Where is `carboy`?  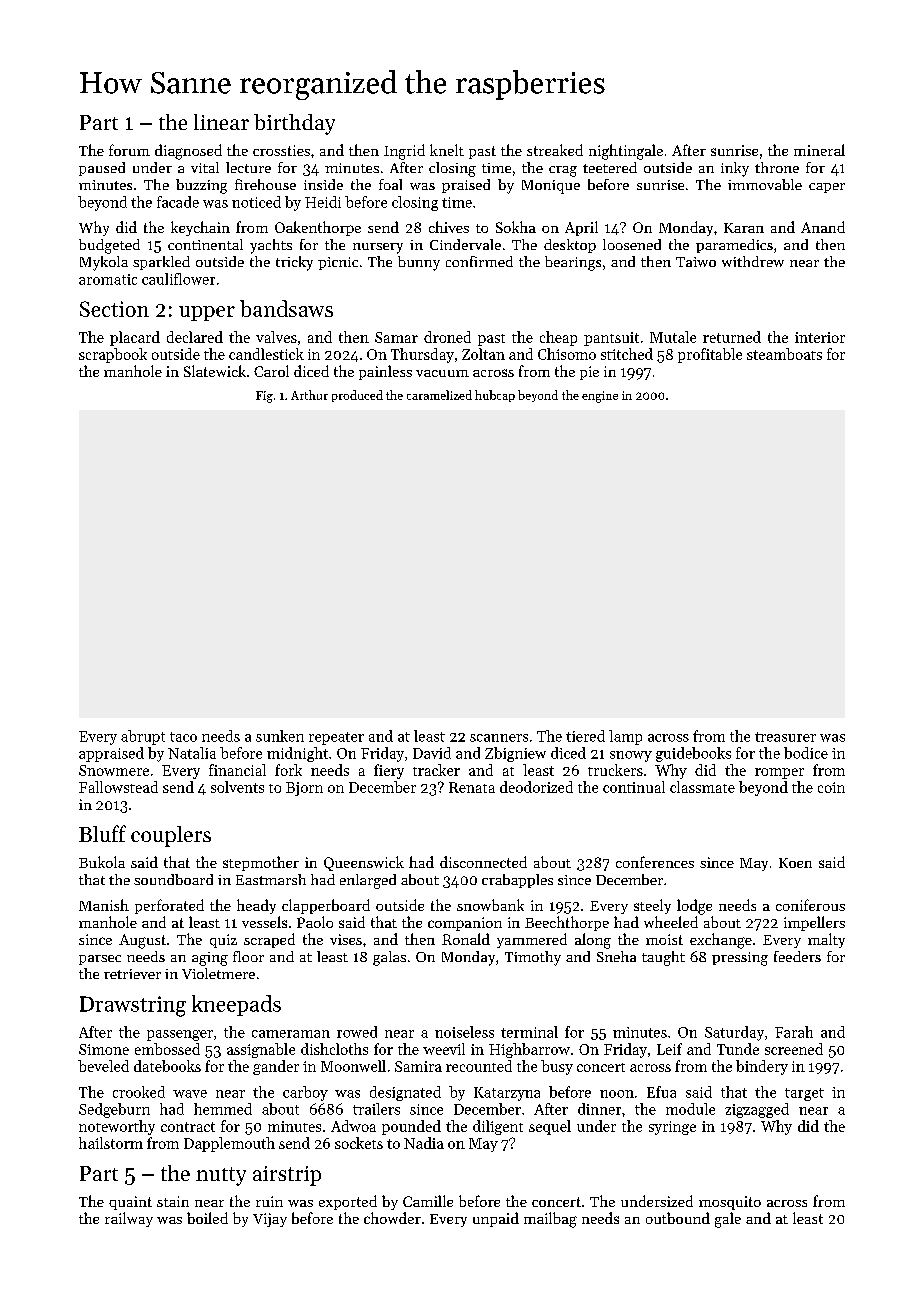 carboy is located at coordinates (305, 1093).
